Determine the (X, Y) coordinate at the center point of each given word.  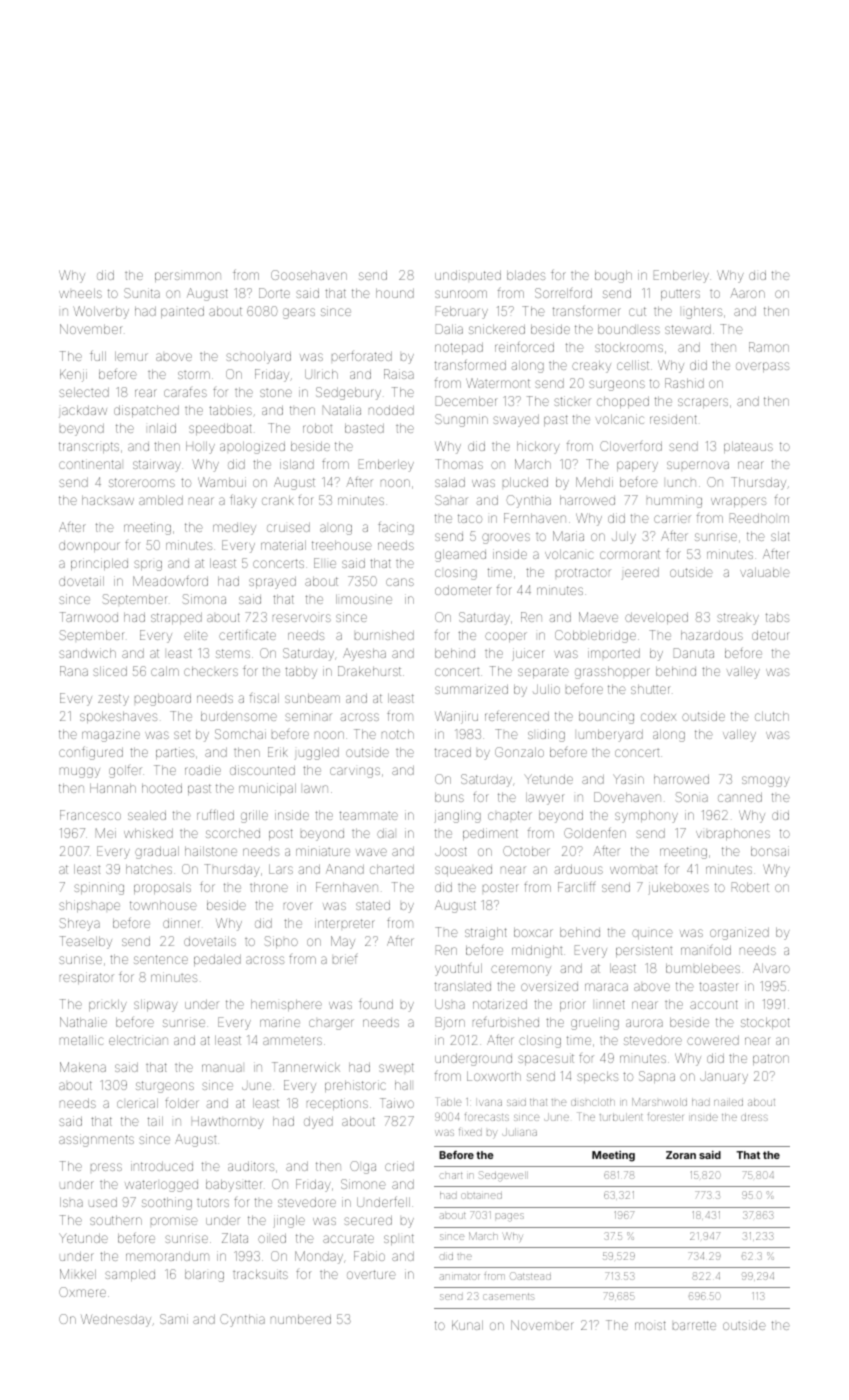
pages (510, 1217)
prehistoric (355, 1086)
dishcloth (593, 1102)
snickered (497, 329)
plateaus (748, 447)
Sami (174, 1319)
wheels (80, 293)
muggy (80, 772)
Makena (83, 1067)
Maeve (598, 617)
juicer (527, 654)
